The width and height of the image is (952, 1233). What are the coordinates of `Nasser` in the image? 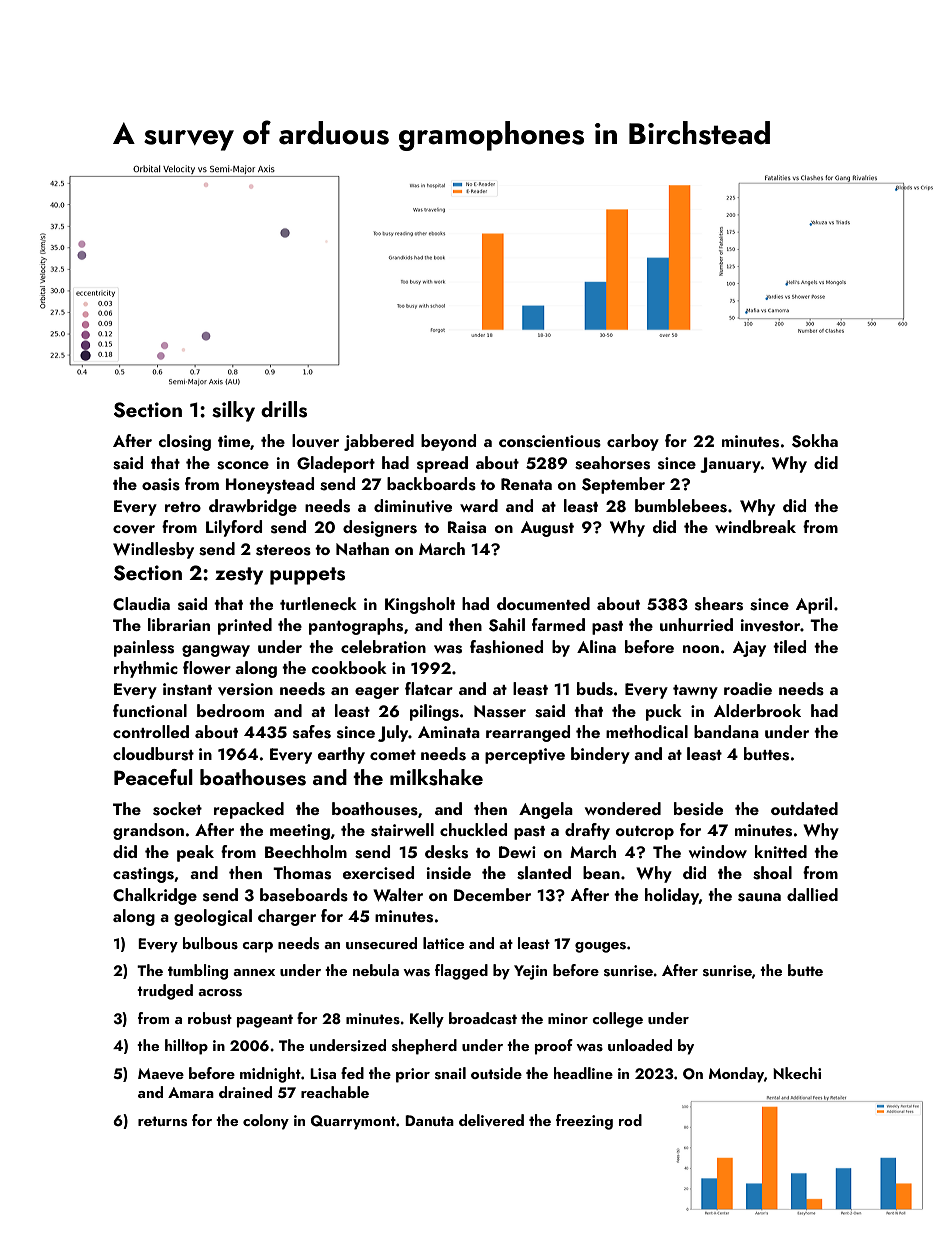 It's located at (500, 711).
